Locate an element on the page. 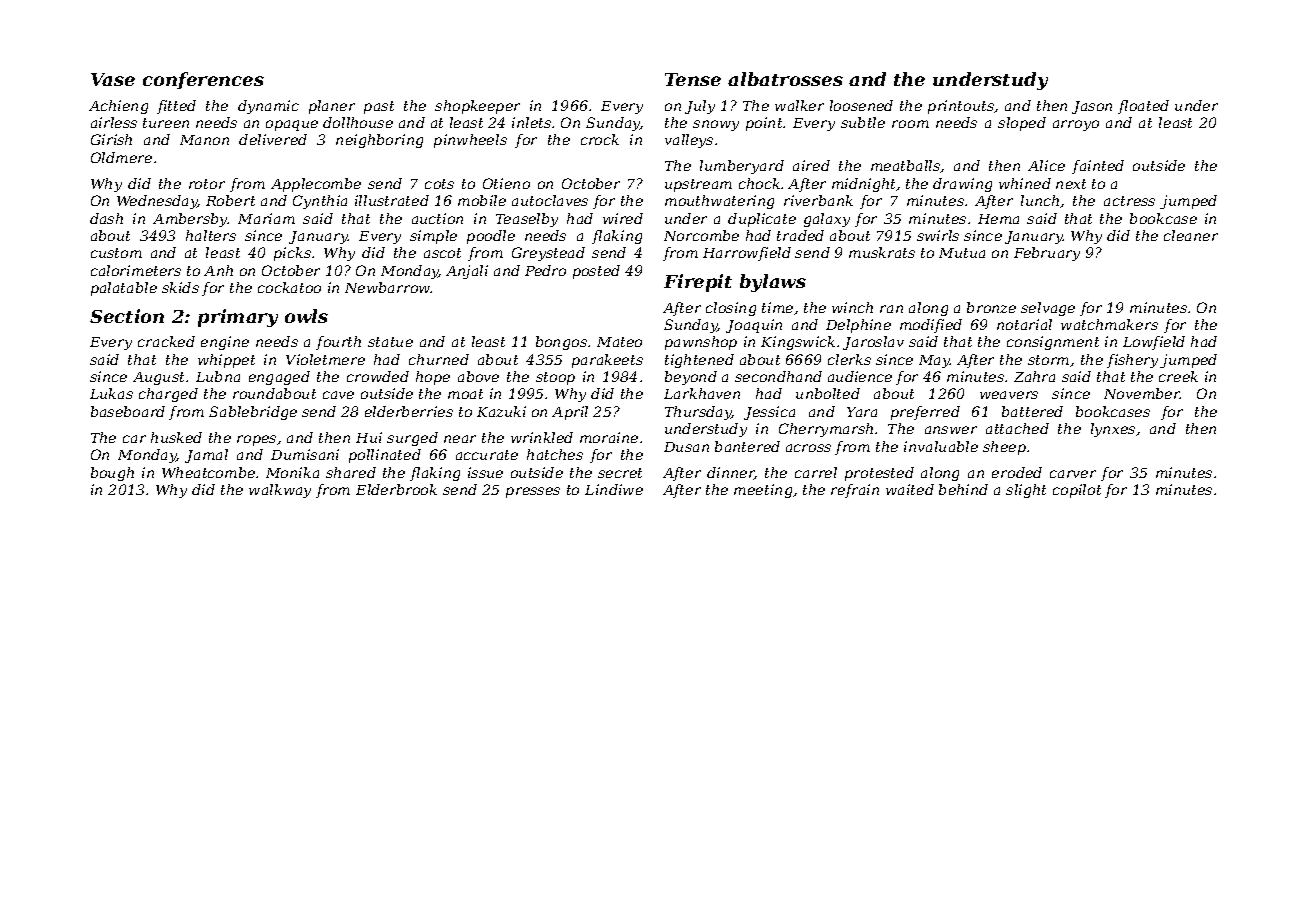 The image size is (1308, 924). Tense is located at coordinates (693, 79).
